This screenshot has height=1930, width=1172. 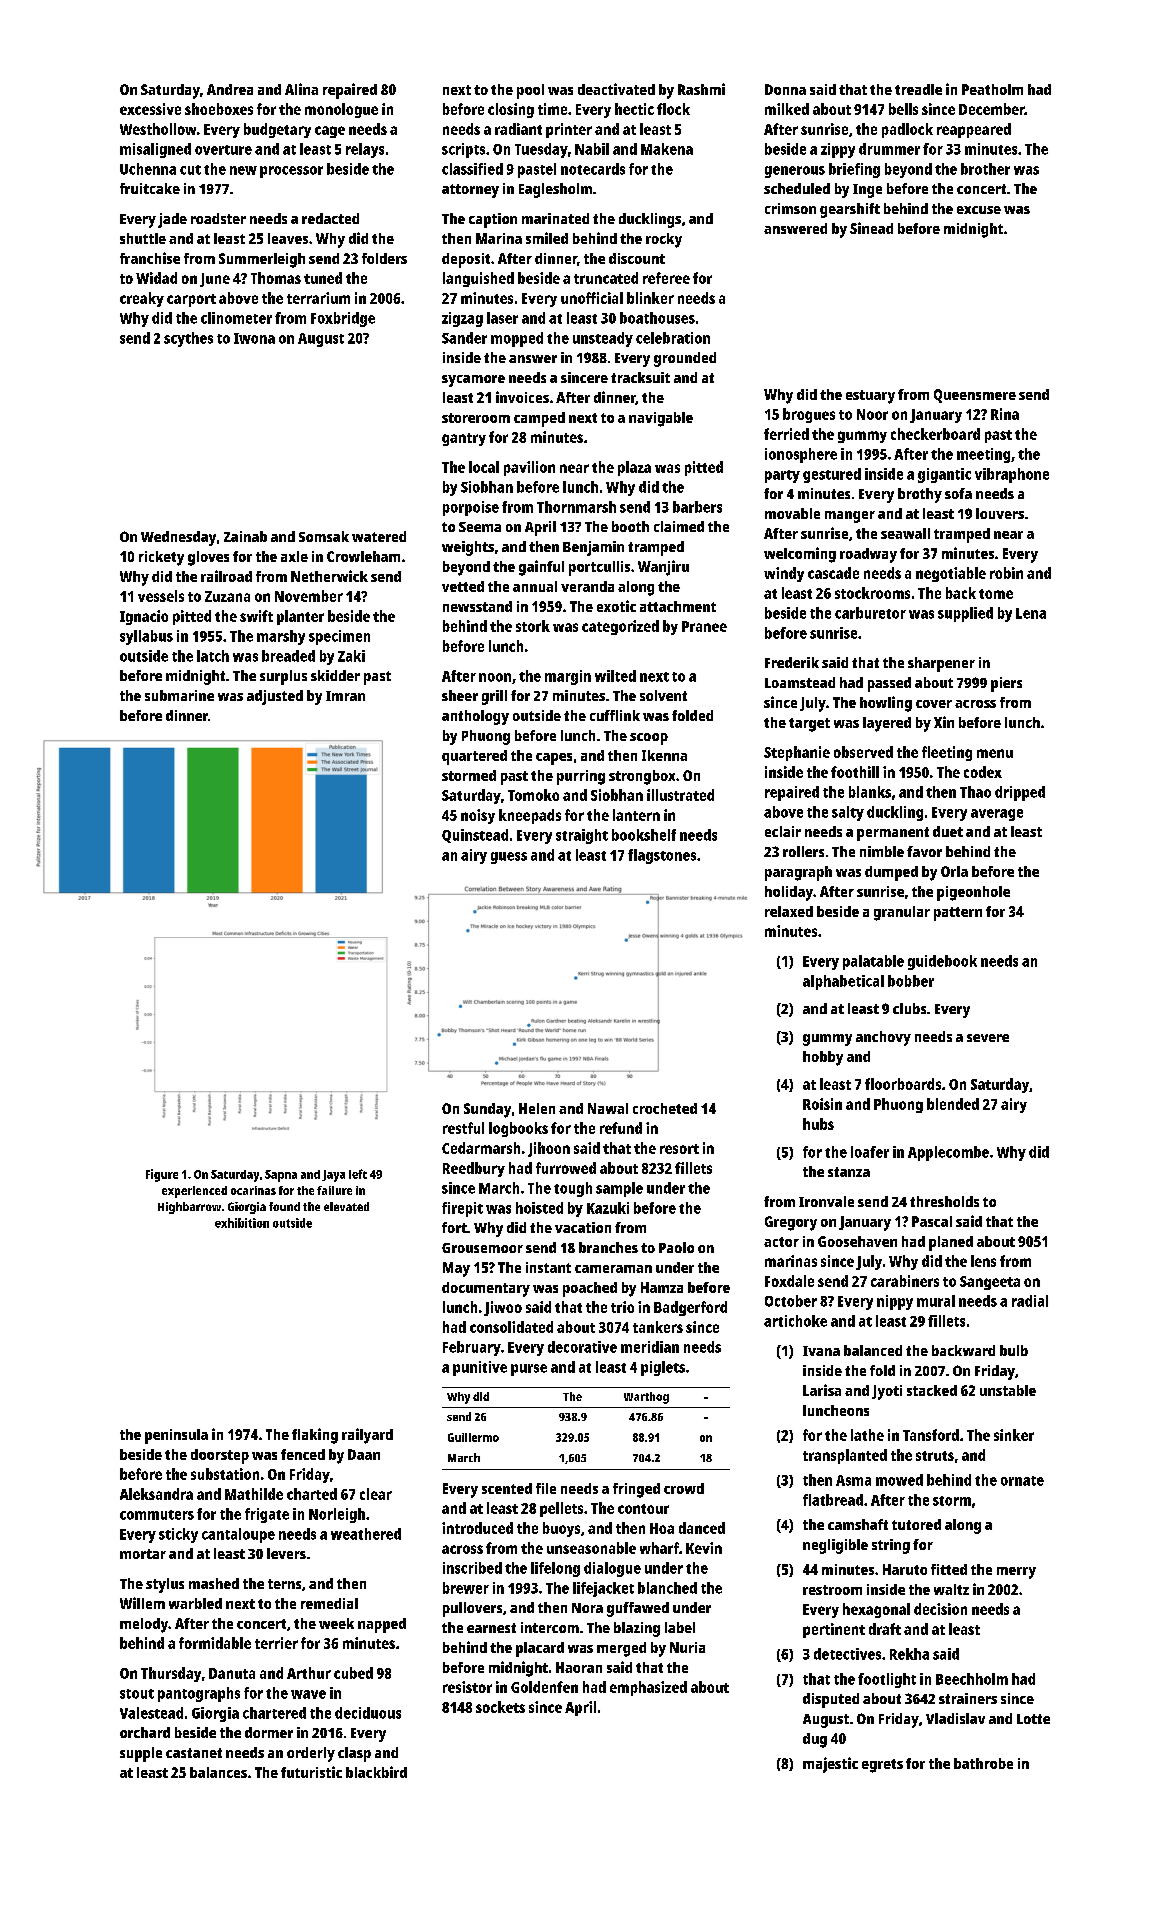 I want to click on supple, so click(x=141, y=1754).
